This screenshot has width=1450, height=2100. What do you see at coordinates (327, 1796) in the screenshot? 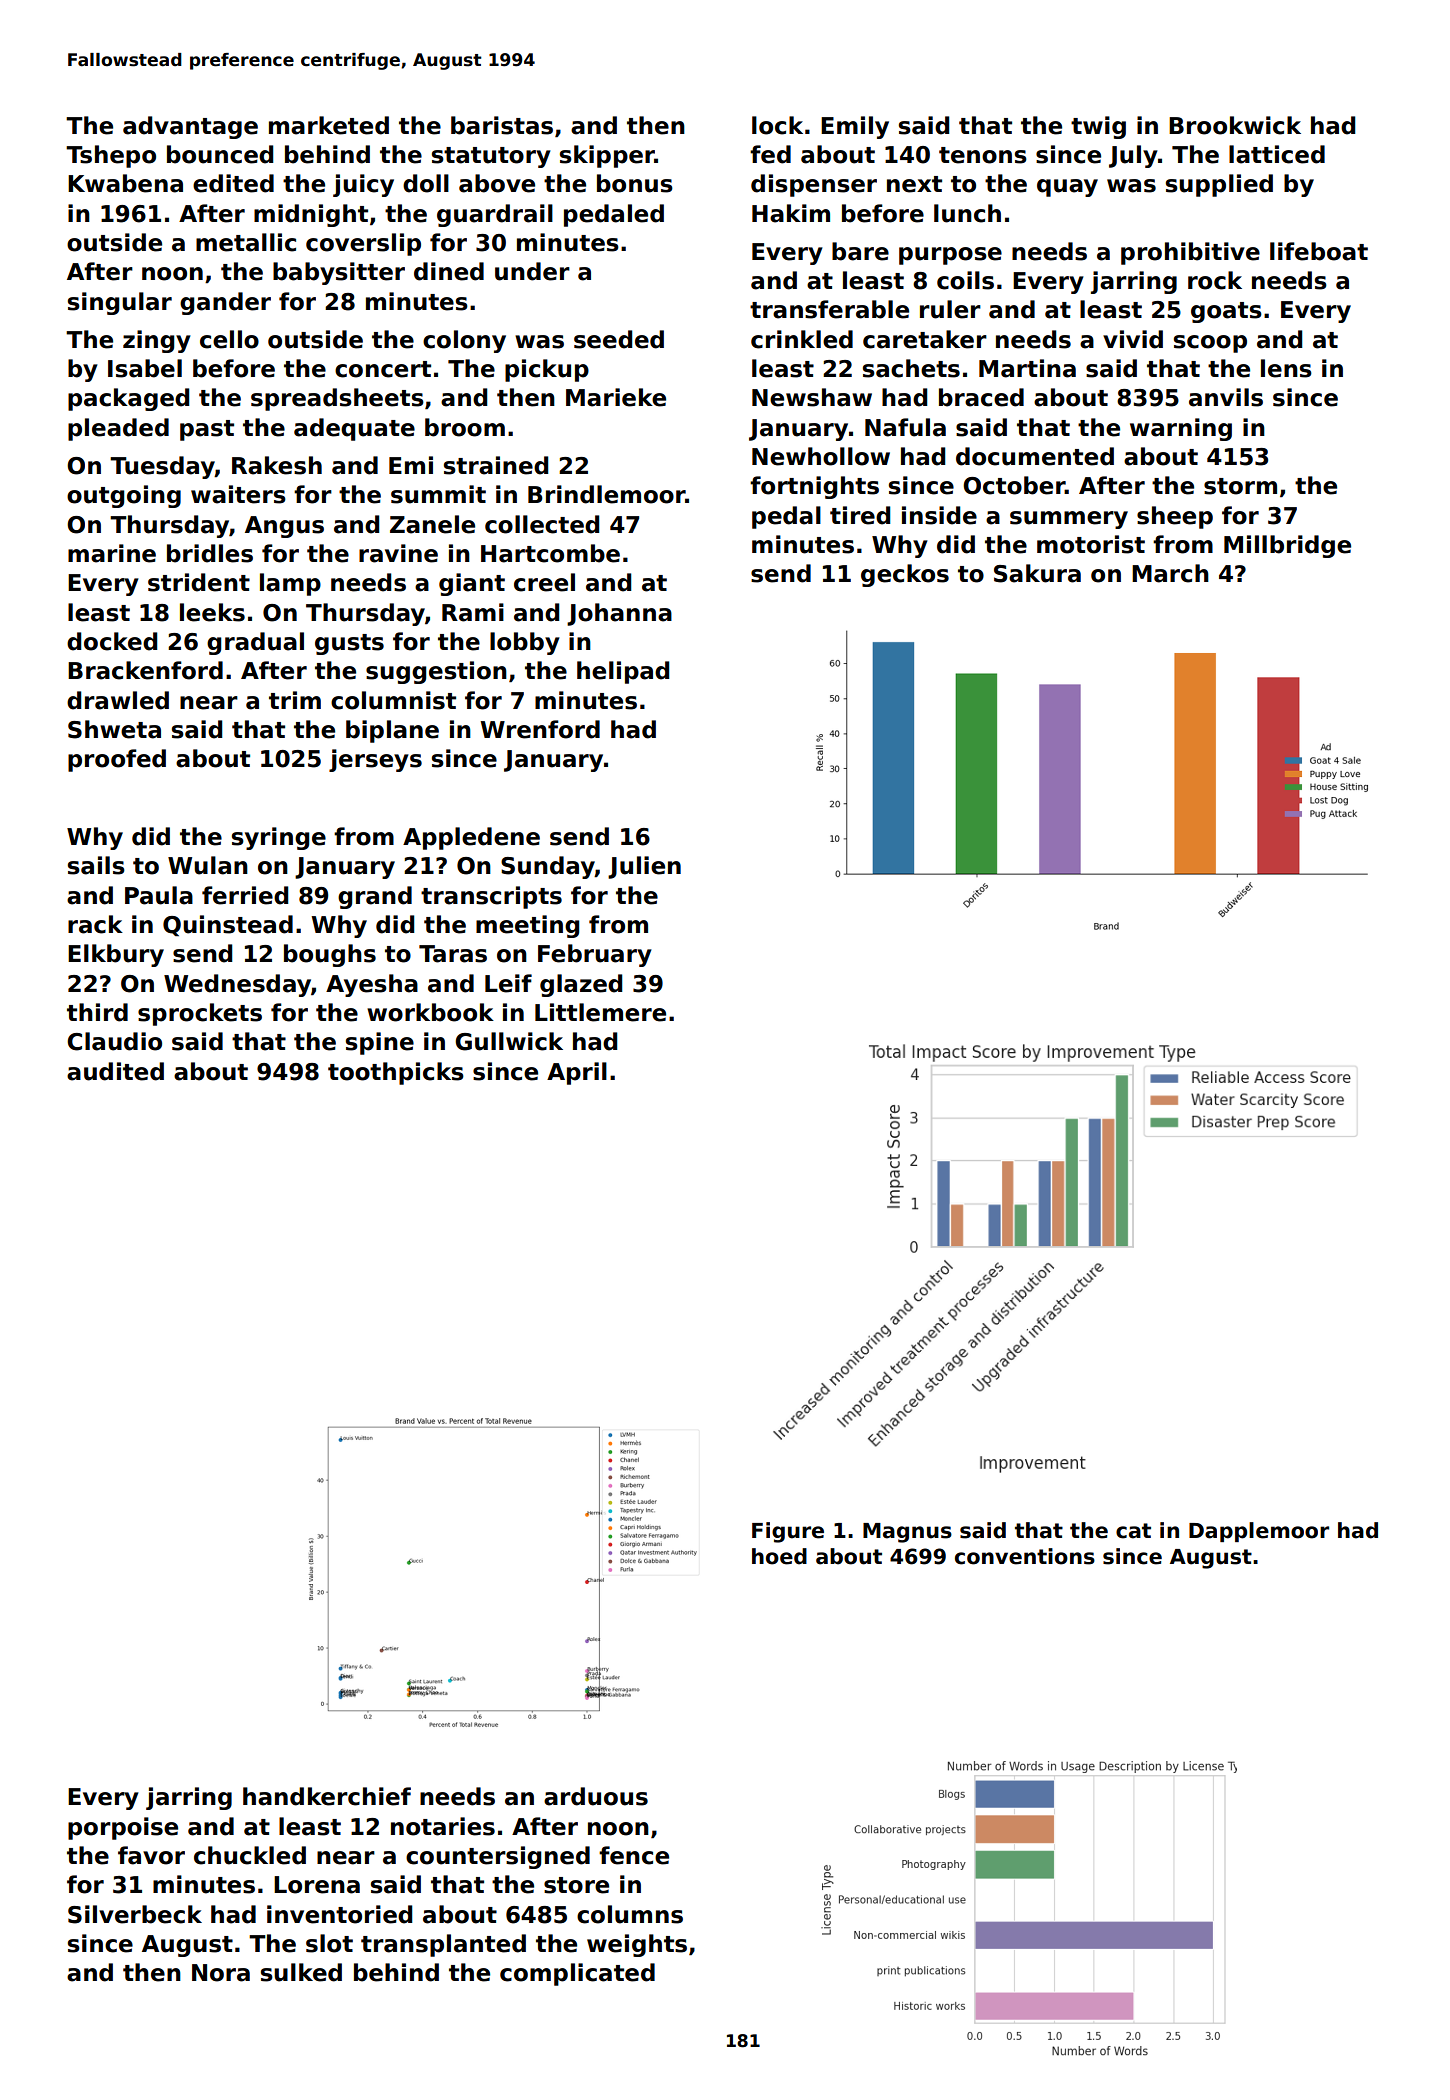
I see `handkerchief` at bounding box center [327, 1796].
